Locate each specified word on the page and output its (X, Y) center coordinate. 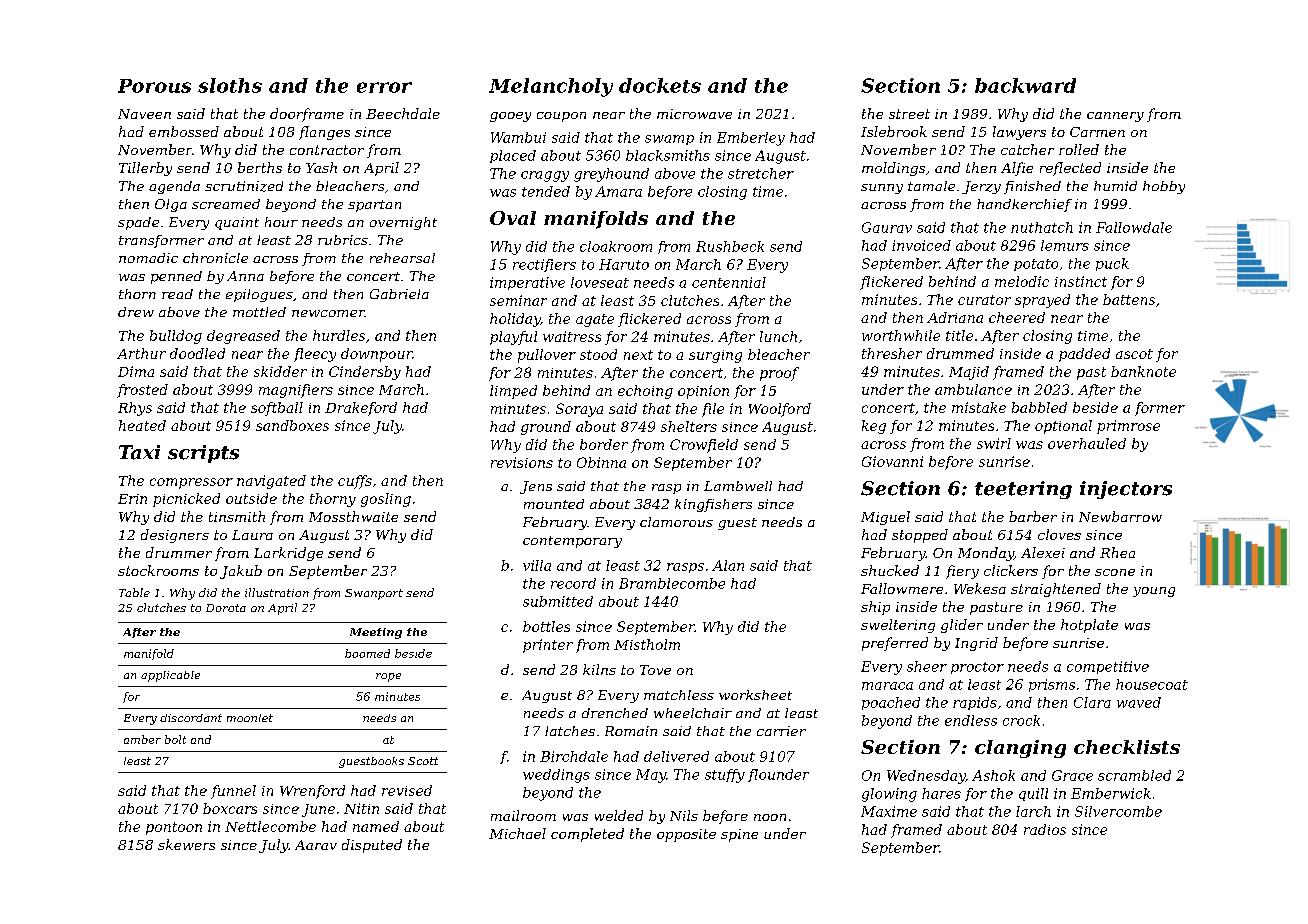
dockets (660, 85)
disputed (372, 846)
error (384, 87)
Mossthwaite (353, 516)
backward (1025, 85)
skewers (186, 844)
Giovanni (892, 461)
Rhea (1117, 552)
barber (1033, 516)
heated (142, 425)
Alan (728, 565)
